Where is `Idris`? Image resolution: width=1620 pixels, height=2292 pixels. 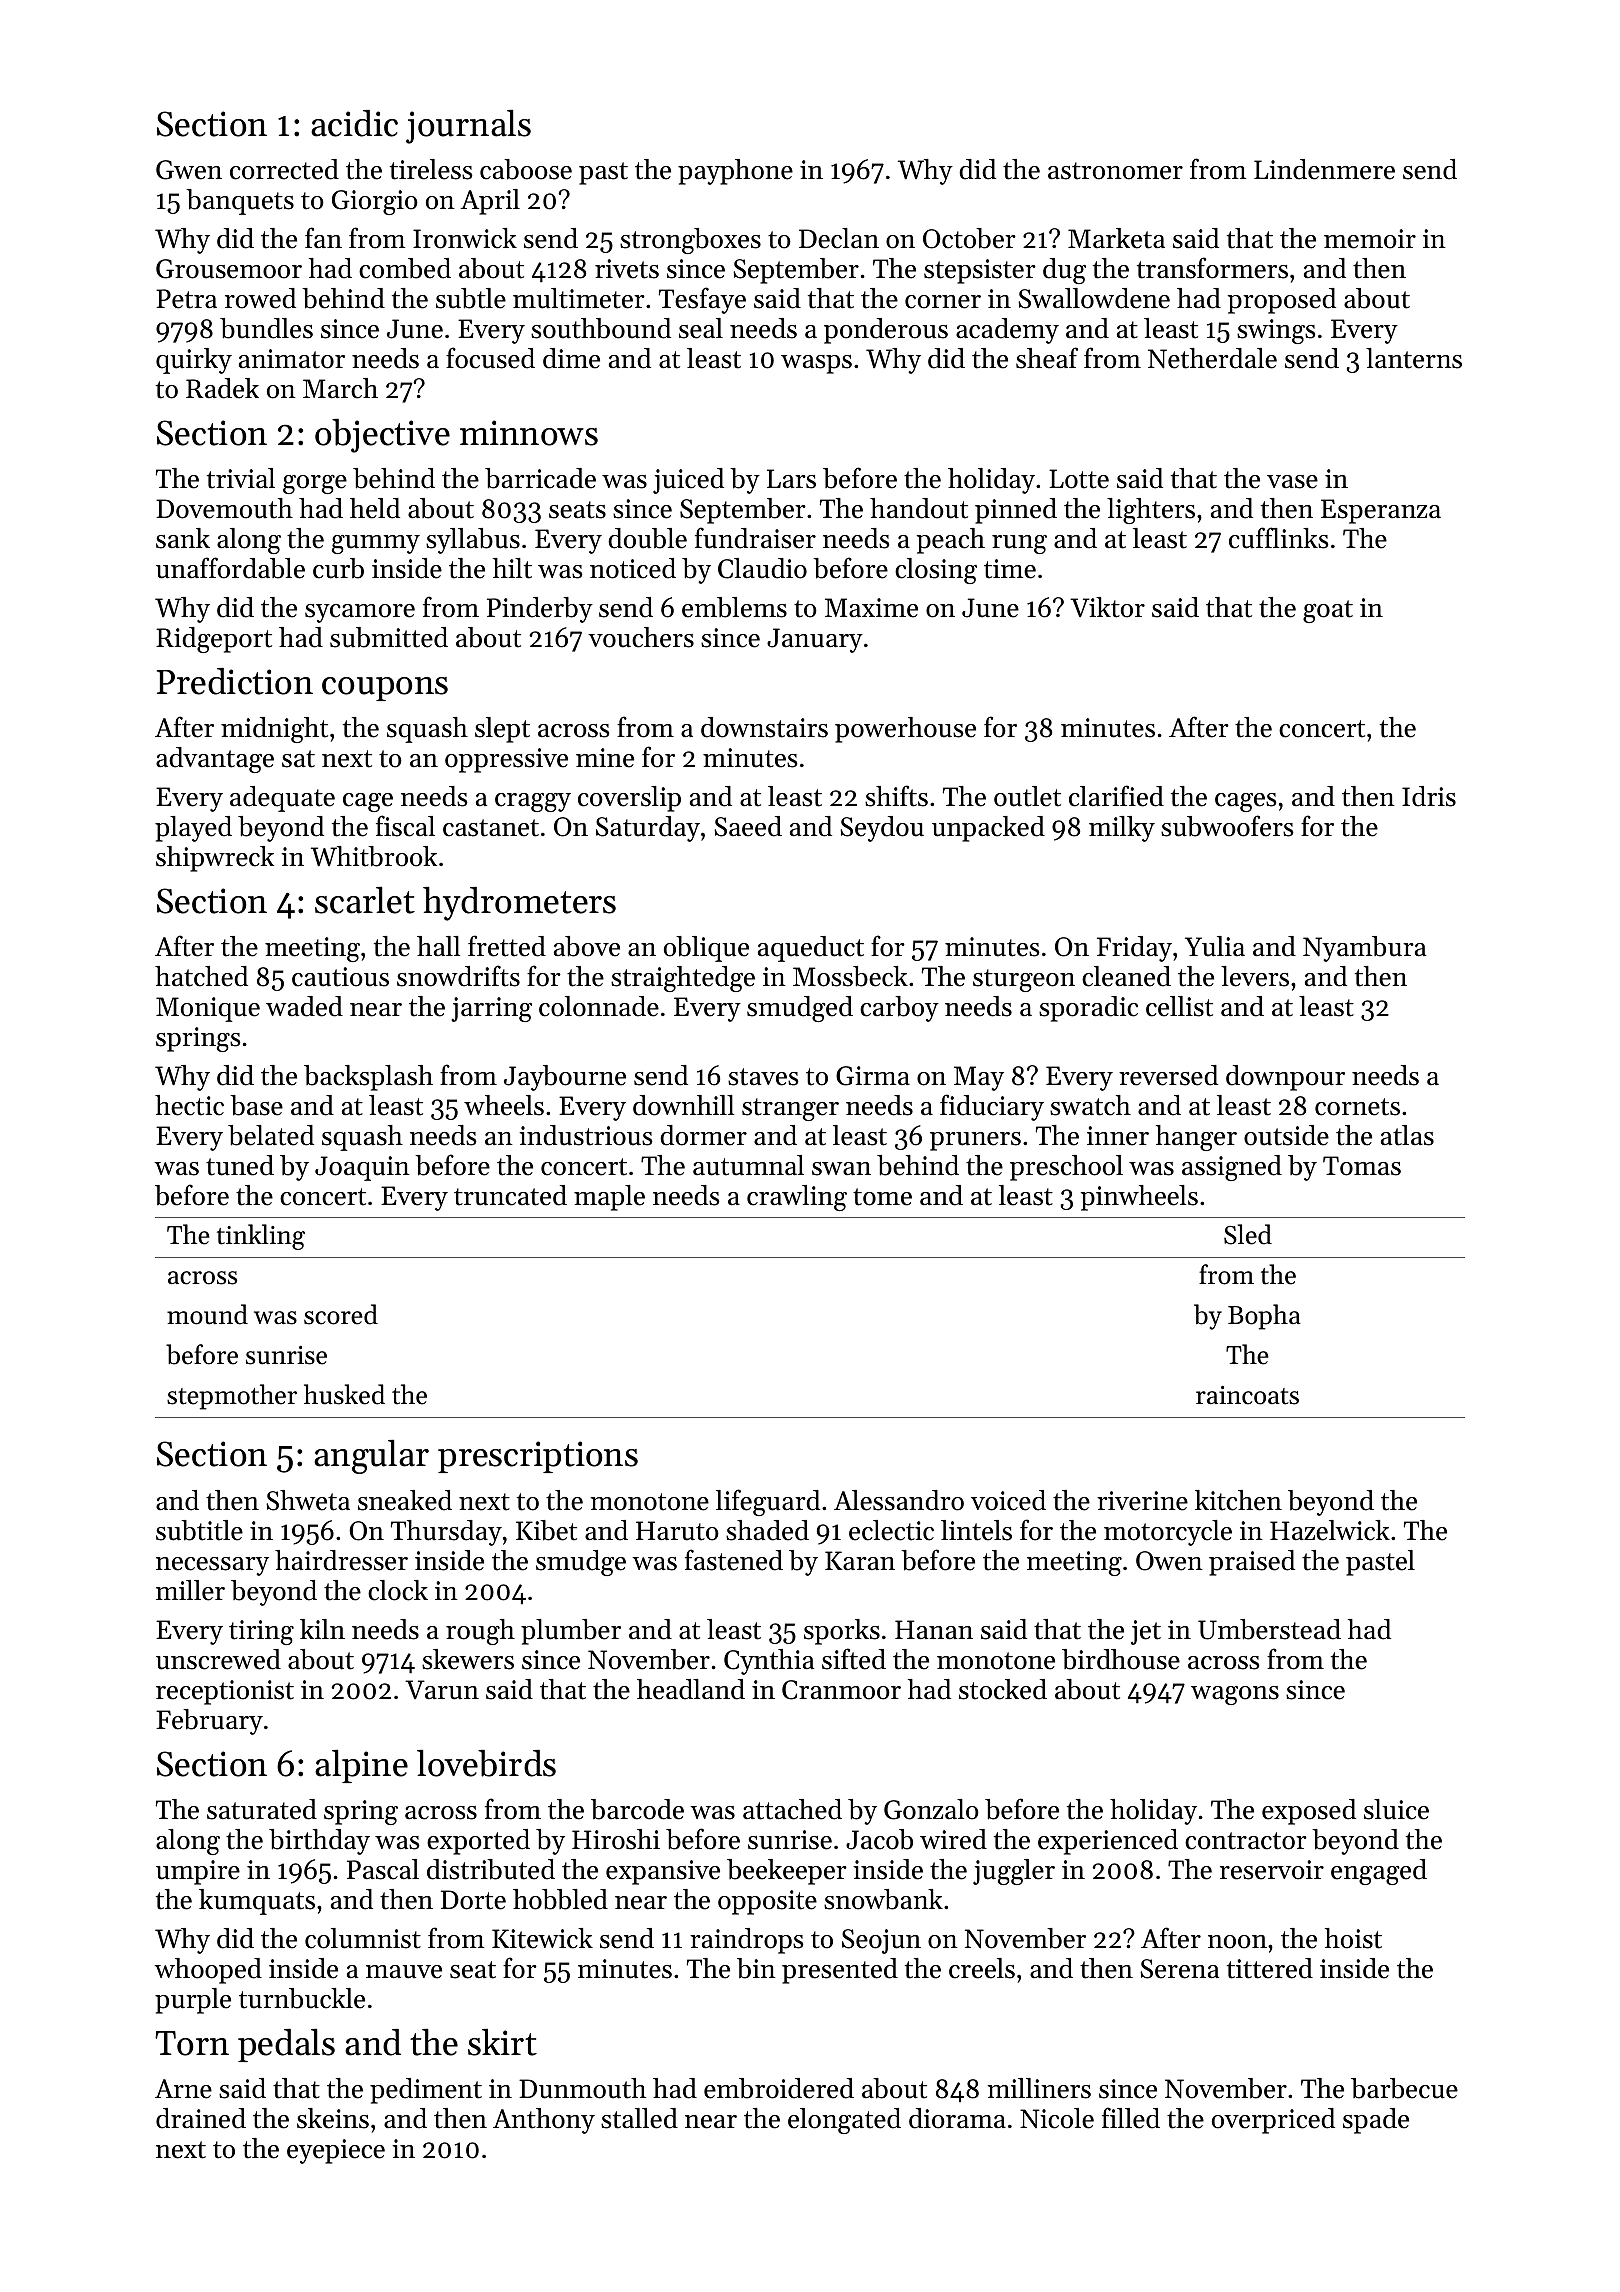
Idris is located at coordinates (1429, 796).
